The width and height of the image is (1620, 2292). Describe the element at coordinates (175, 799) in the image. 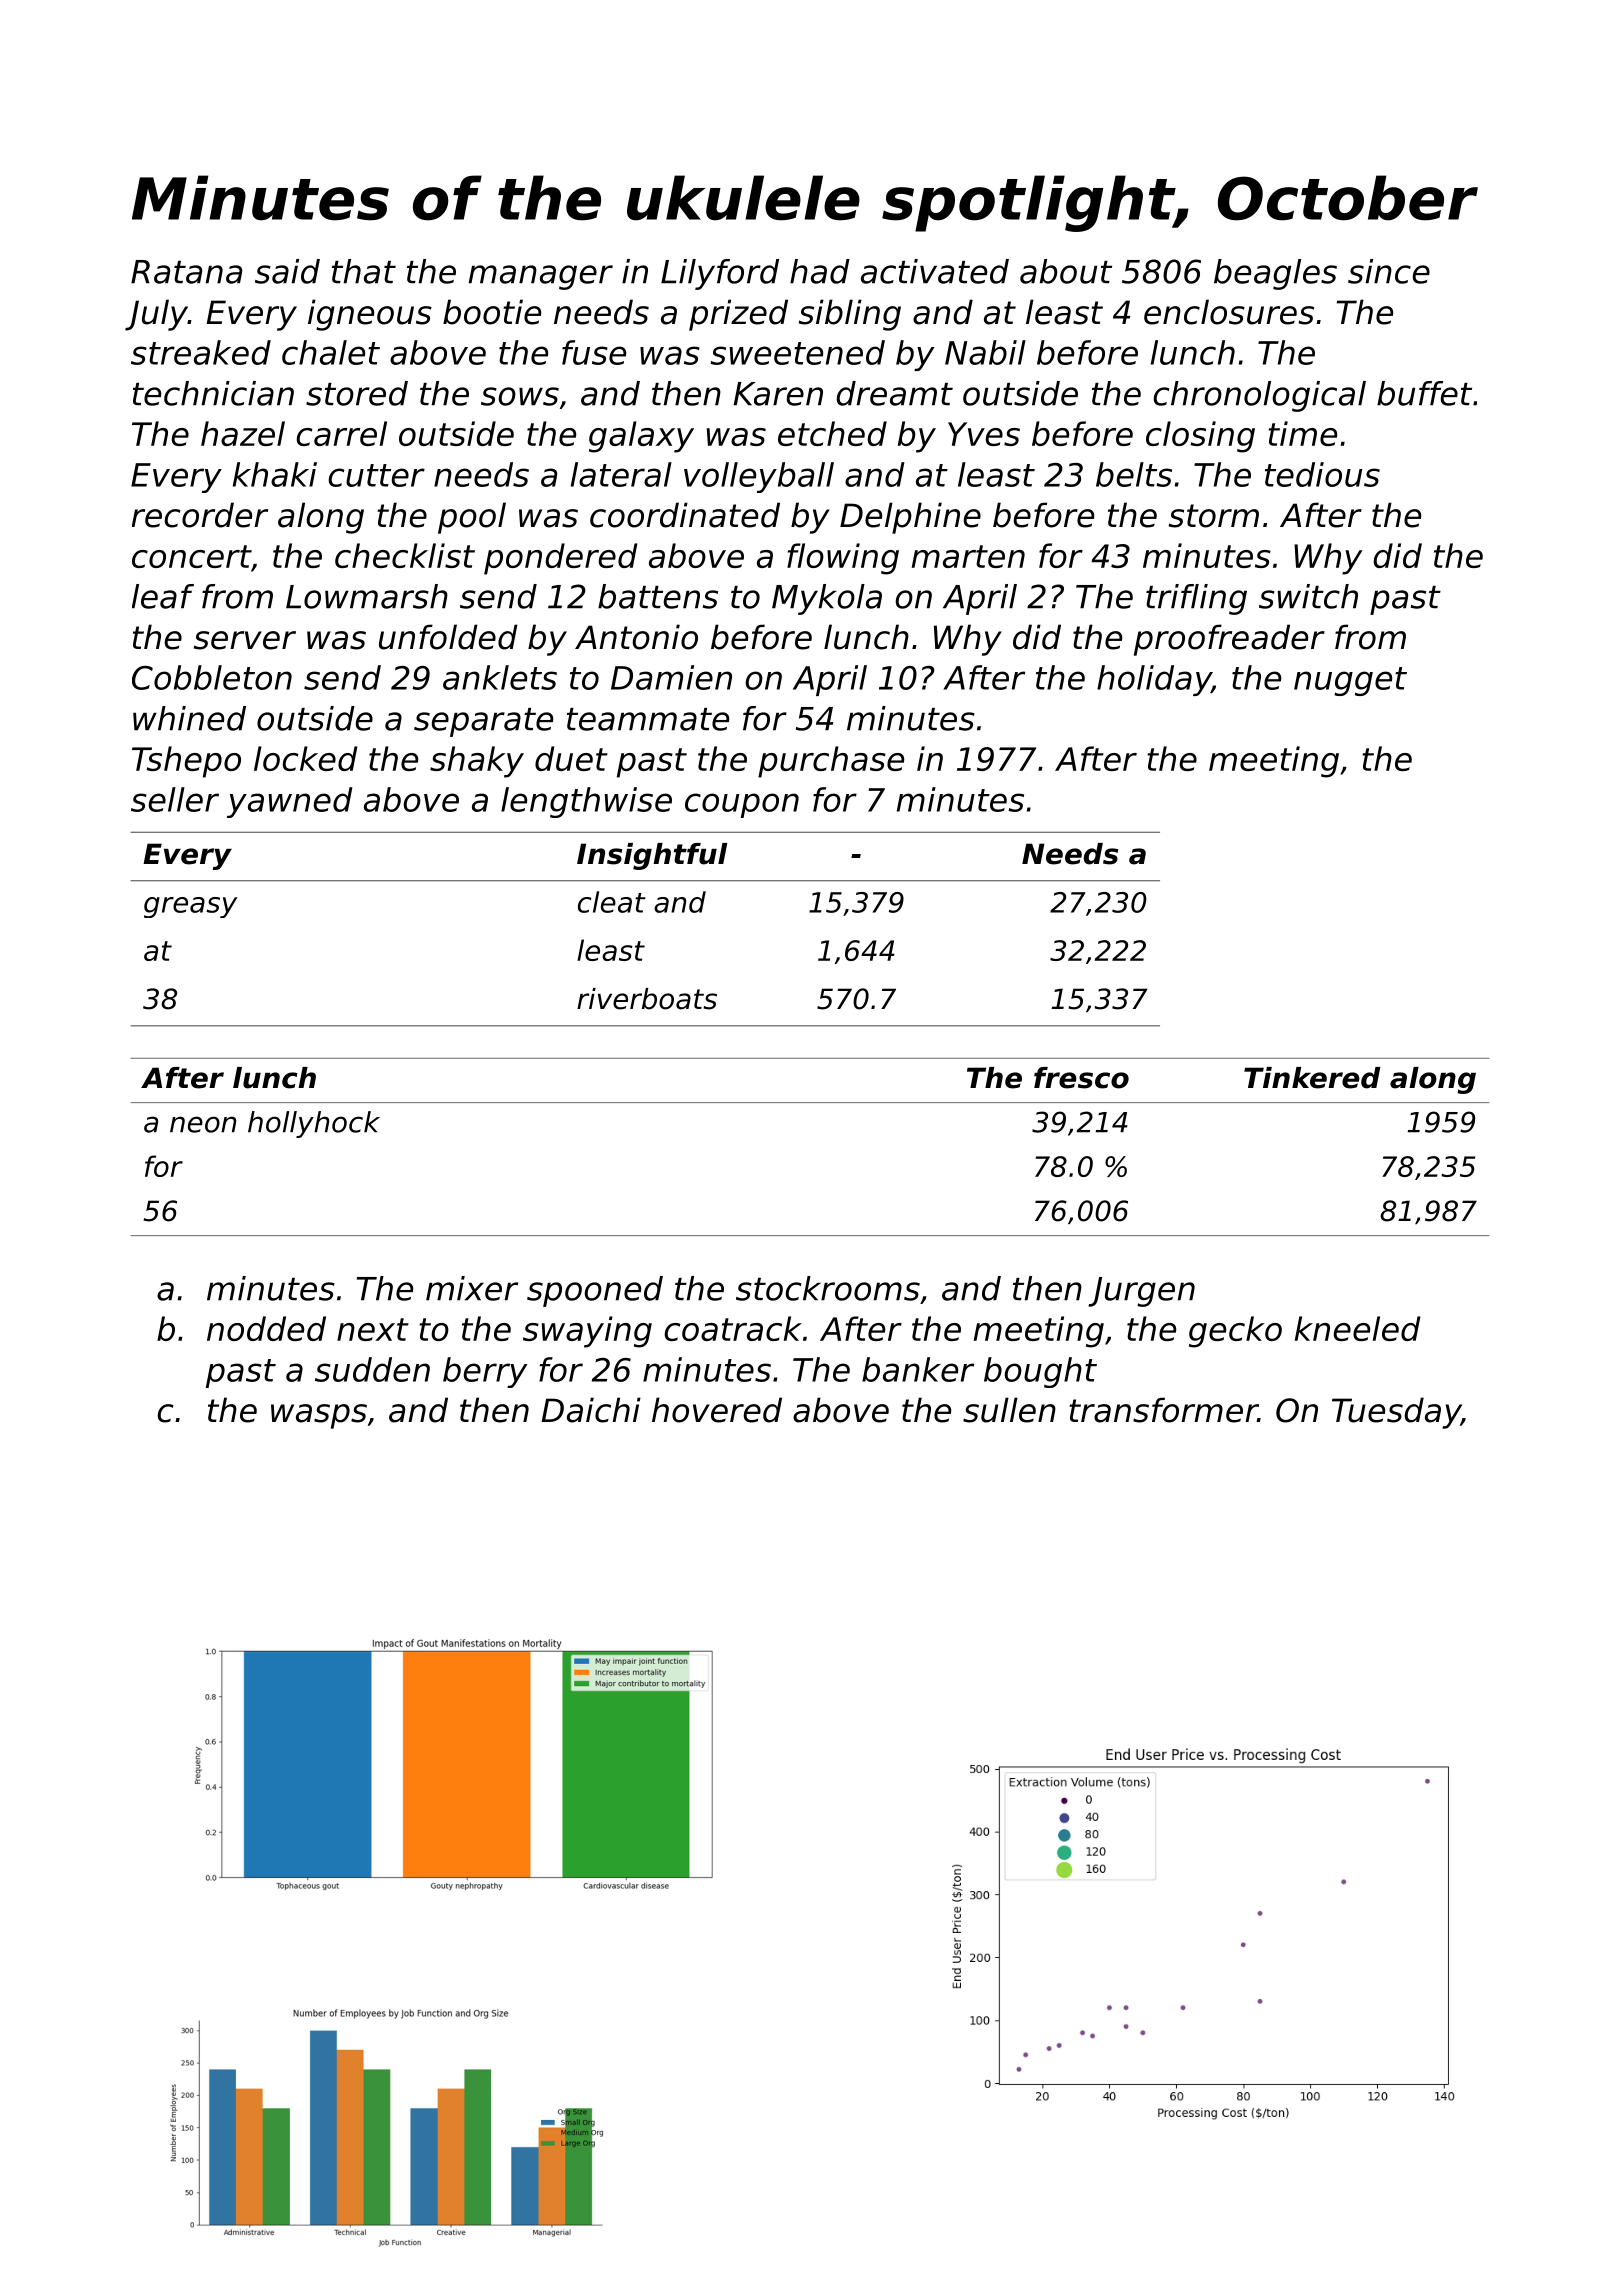

I see `seller` at that location.
